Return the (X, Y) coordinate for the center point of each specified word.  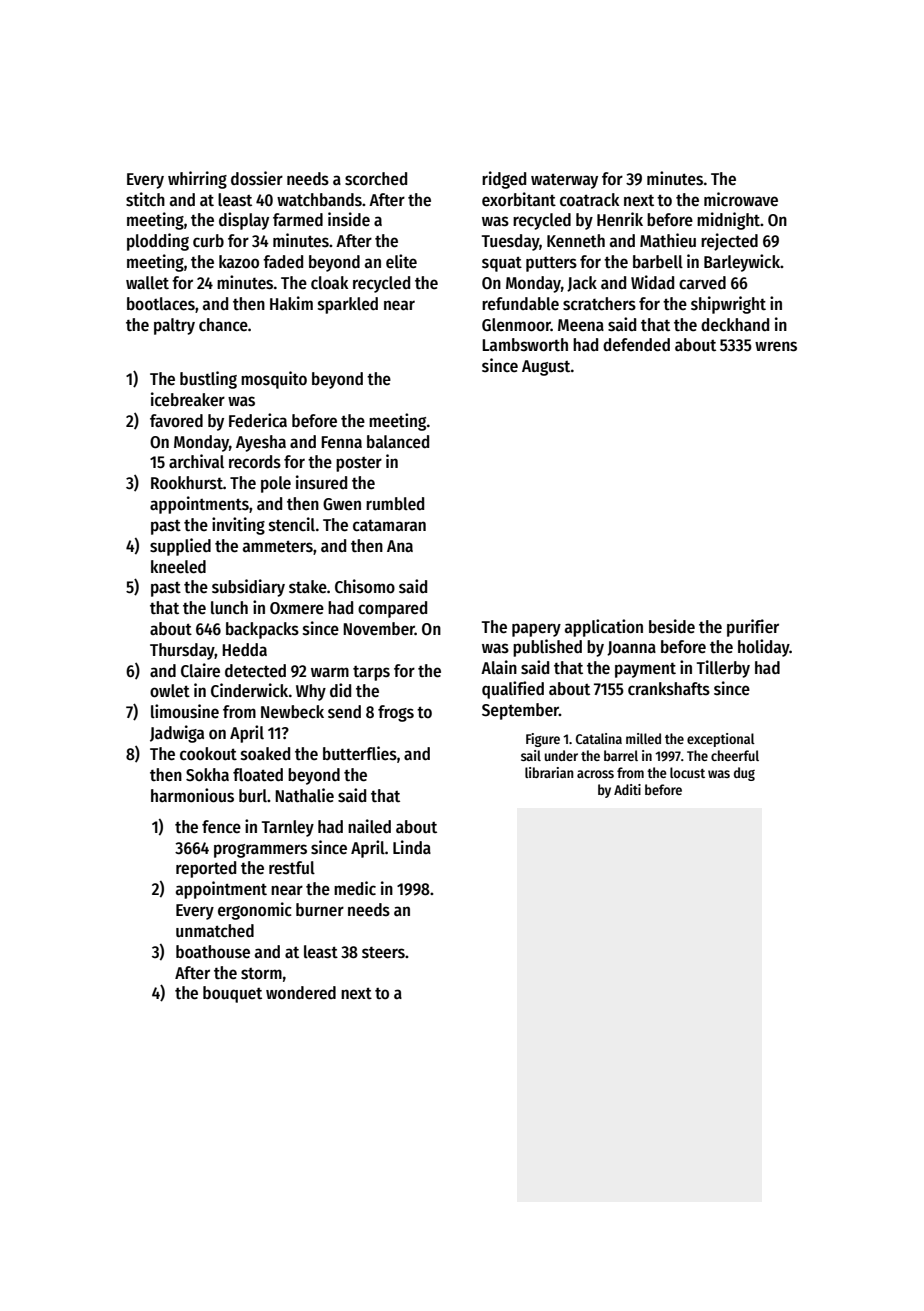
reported (206, 869)
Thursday (182, 651)
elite (401, 261)
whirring (197, 180)
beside (672, 626)
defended (636, 345)
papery (536, 630)
